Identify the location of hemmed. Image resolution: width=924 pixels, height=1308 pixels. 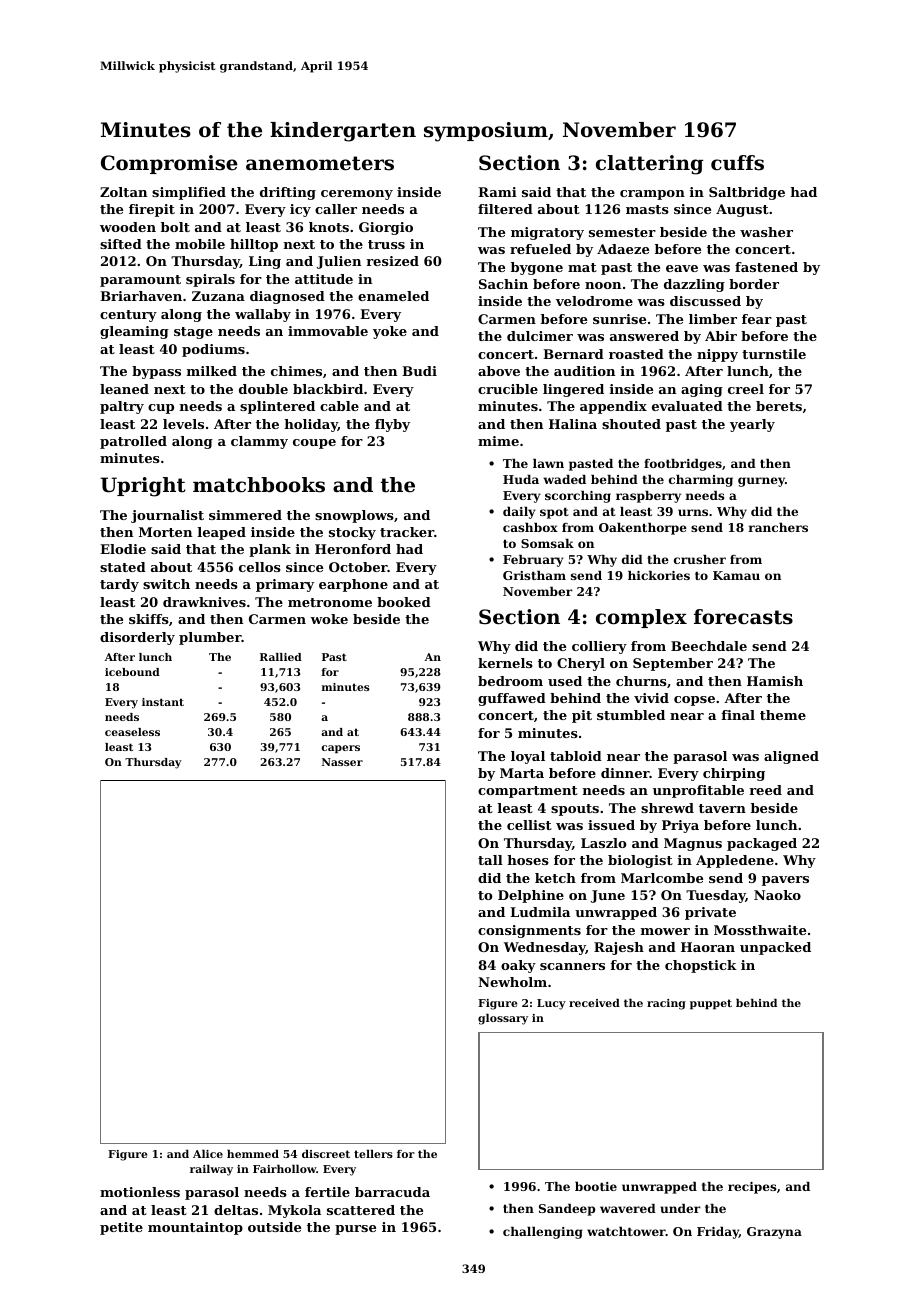
(253, 1154).
